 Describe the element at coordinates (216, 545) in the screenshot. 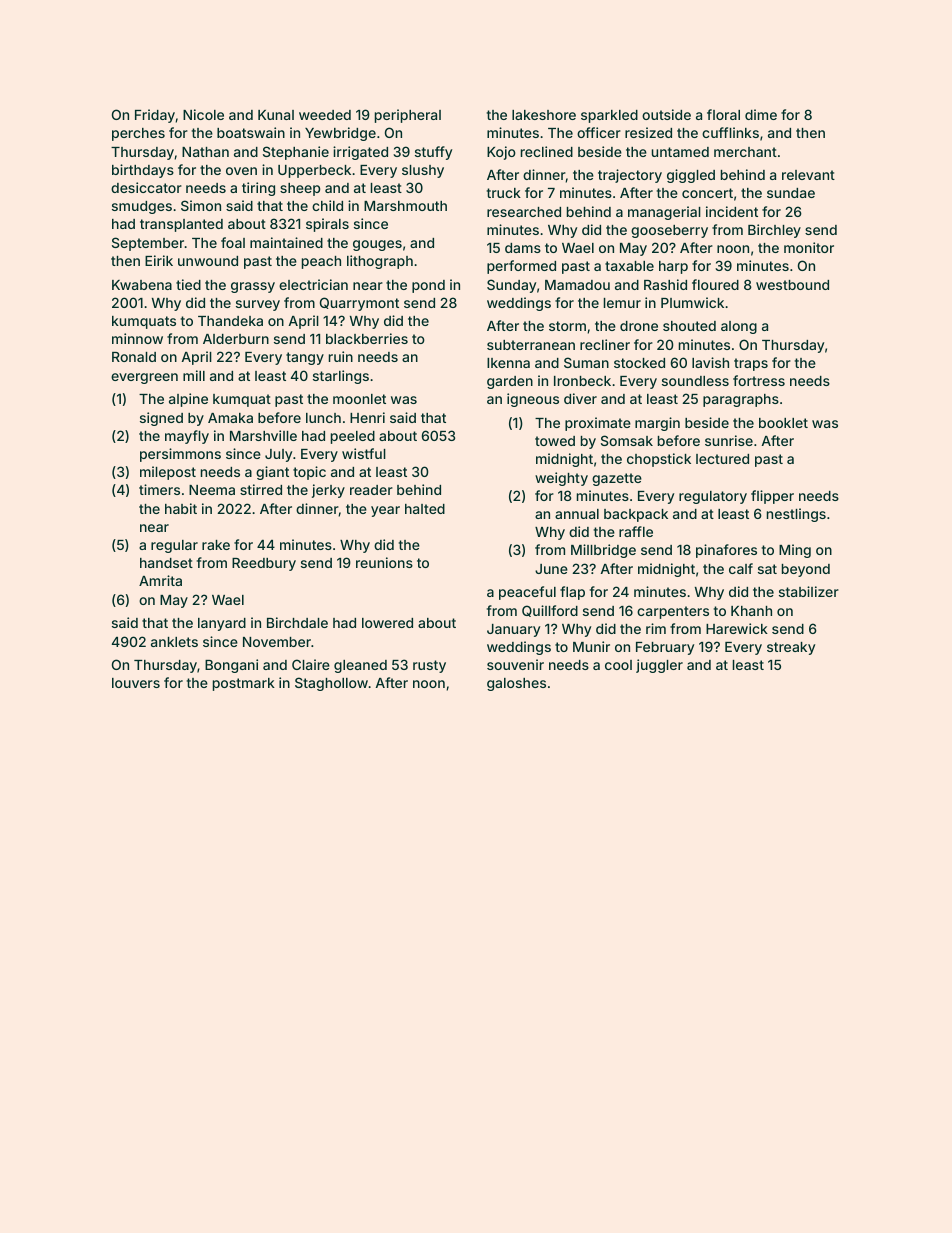

I see `rake` at that location.
